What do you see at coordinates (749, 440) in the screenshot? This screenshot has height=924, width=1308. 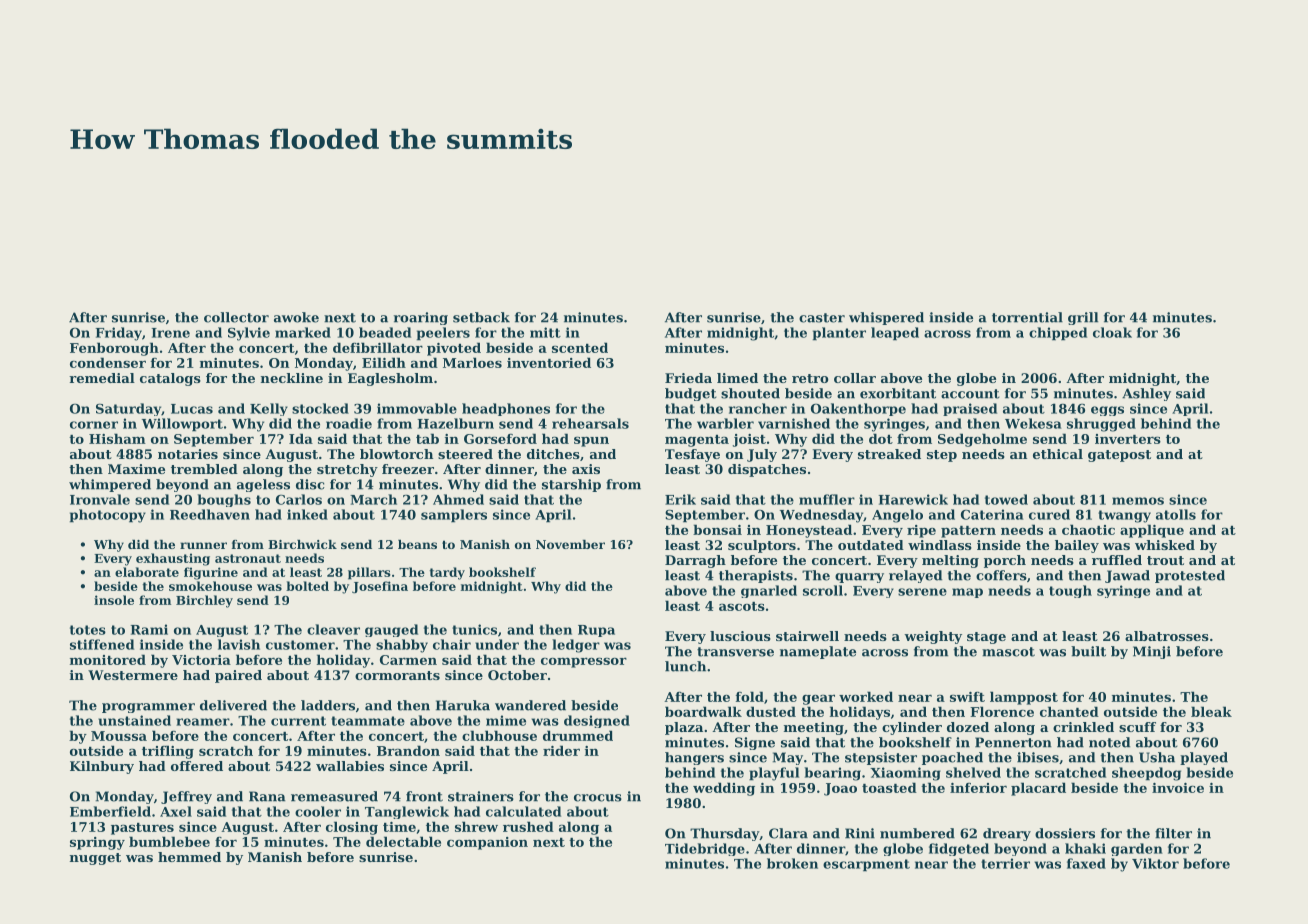 I see `joist` at bounding box center [749, 440].
